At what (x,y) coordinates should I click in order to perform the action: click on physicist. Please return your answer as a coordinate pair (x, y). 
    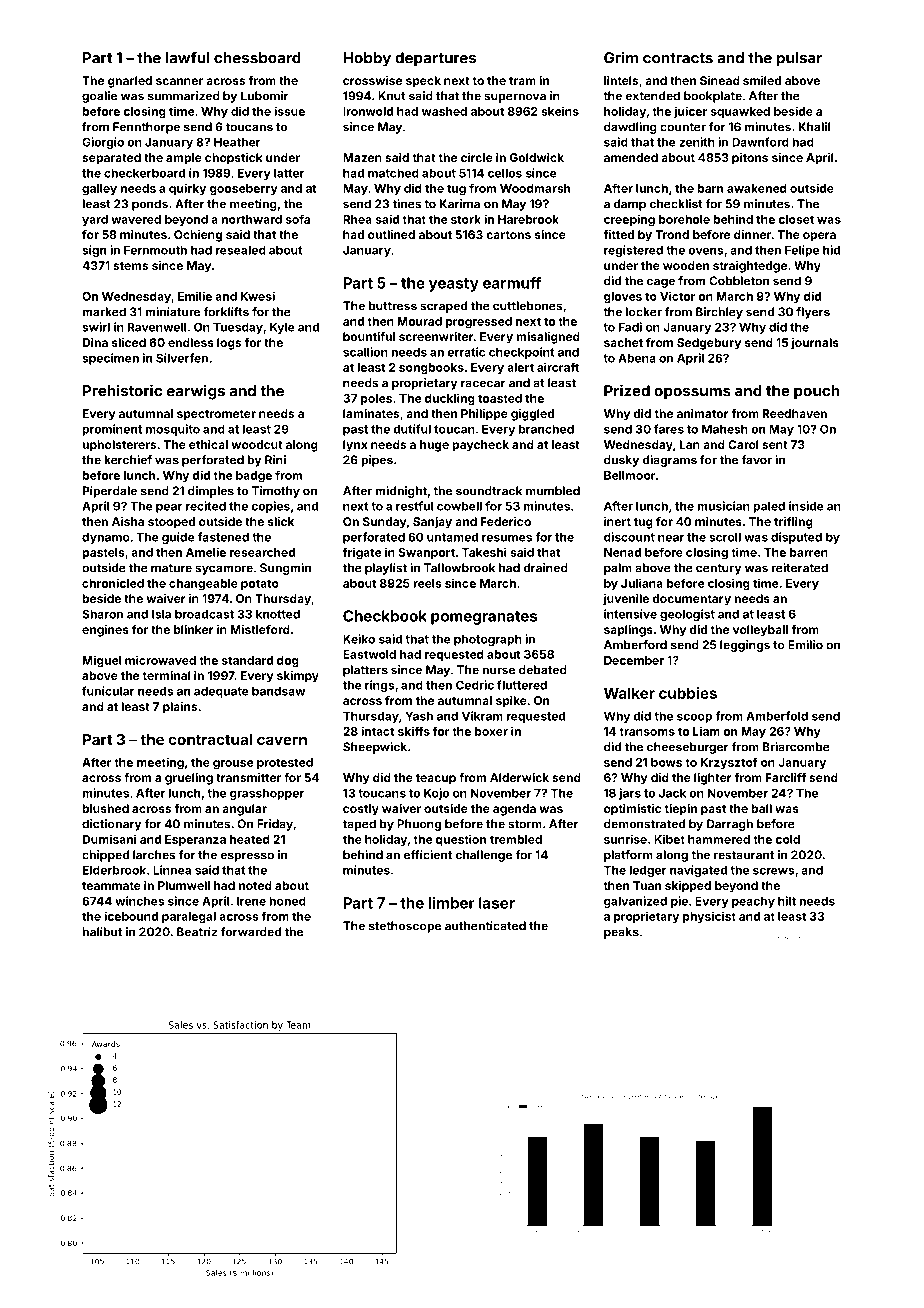
    Looking at the image, I should click on (709, 917).
